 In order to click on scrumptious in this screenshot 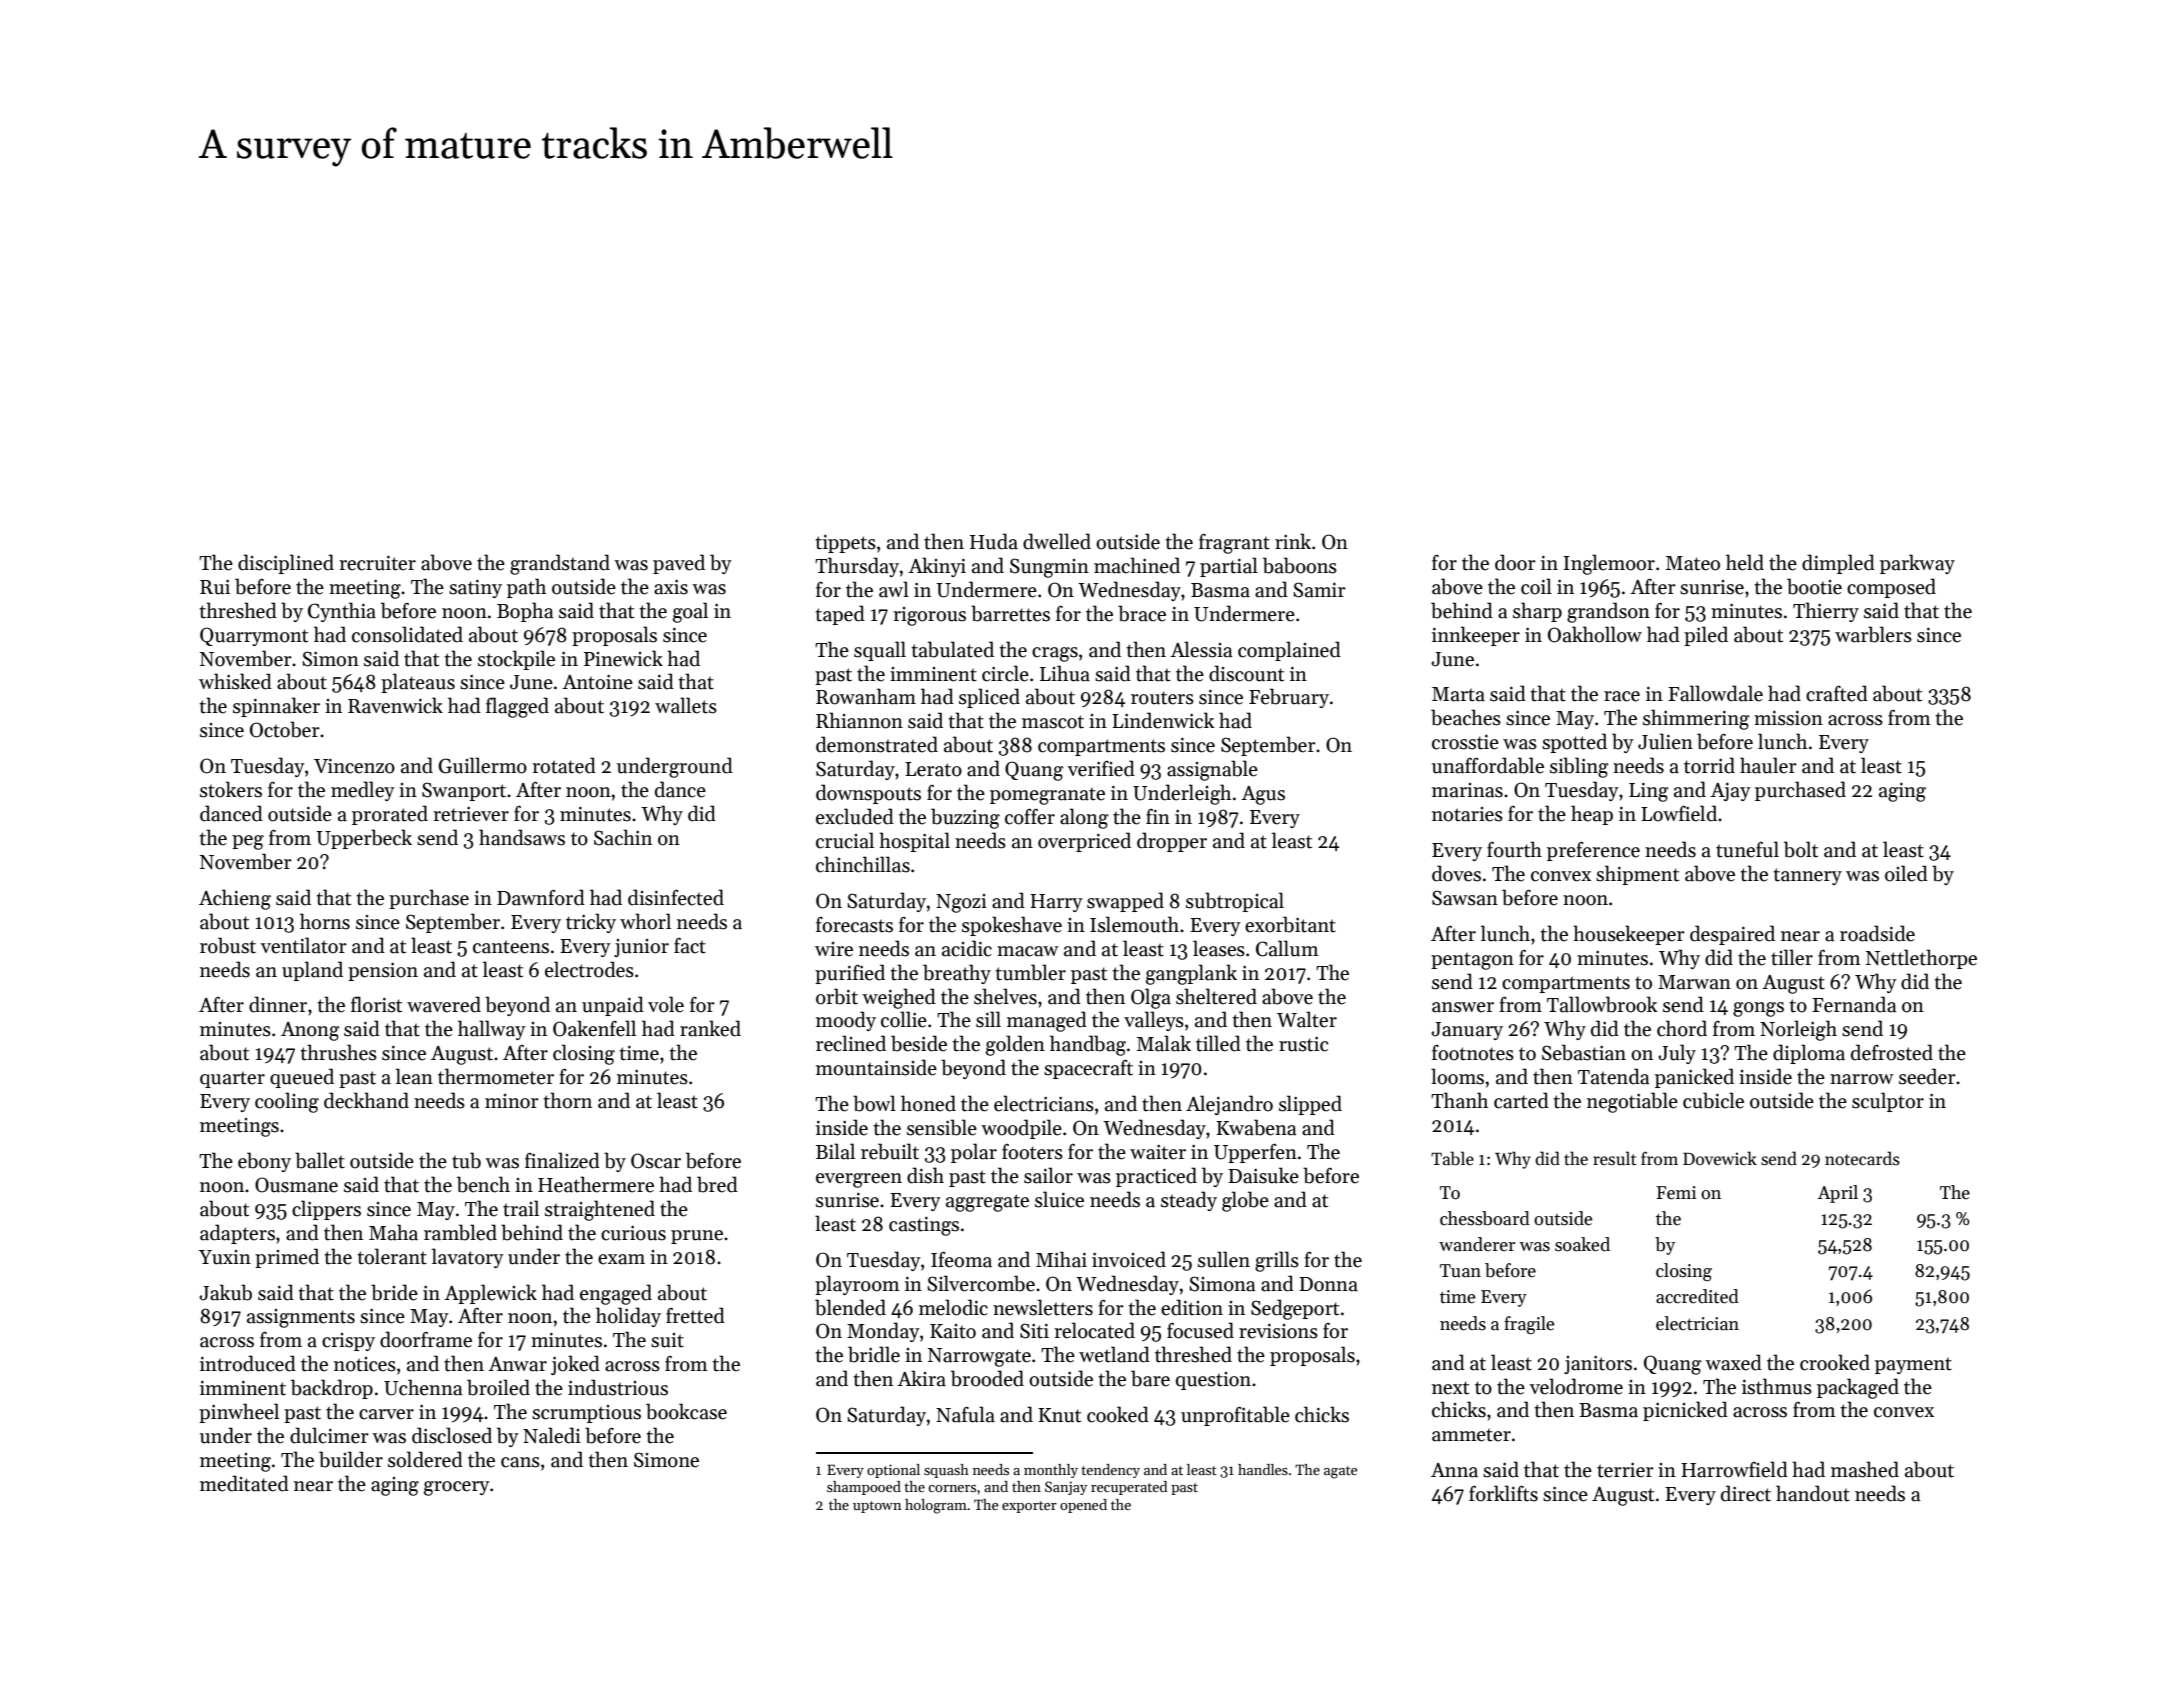, I will do `click(586, 1414)`.
